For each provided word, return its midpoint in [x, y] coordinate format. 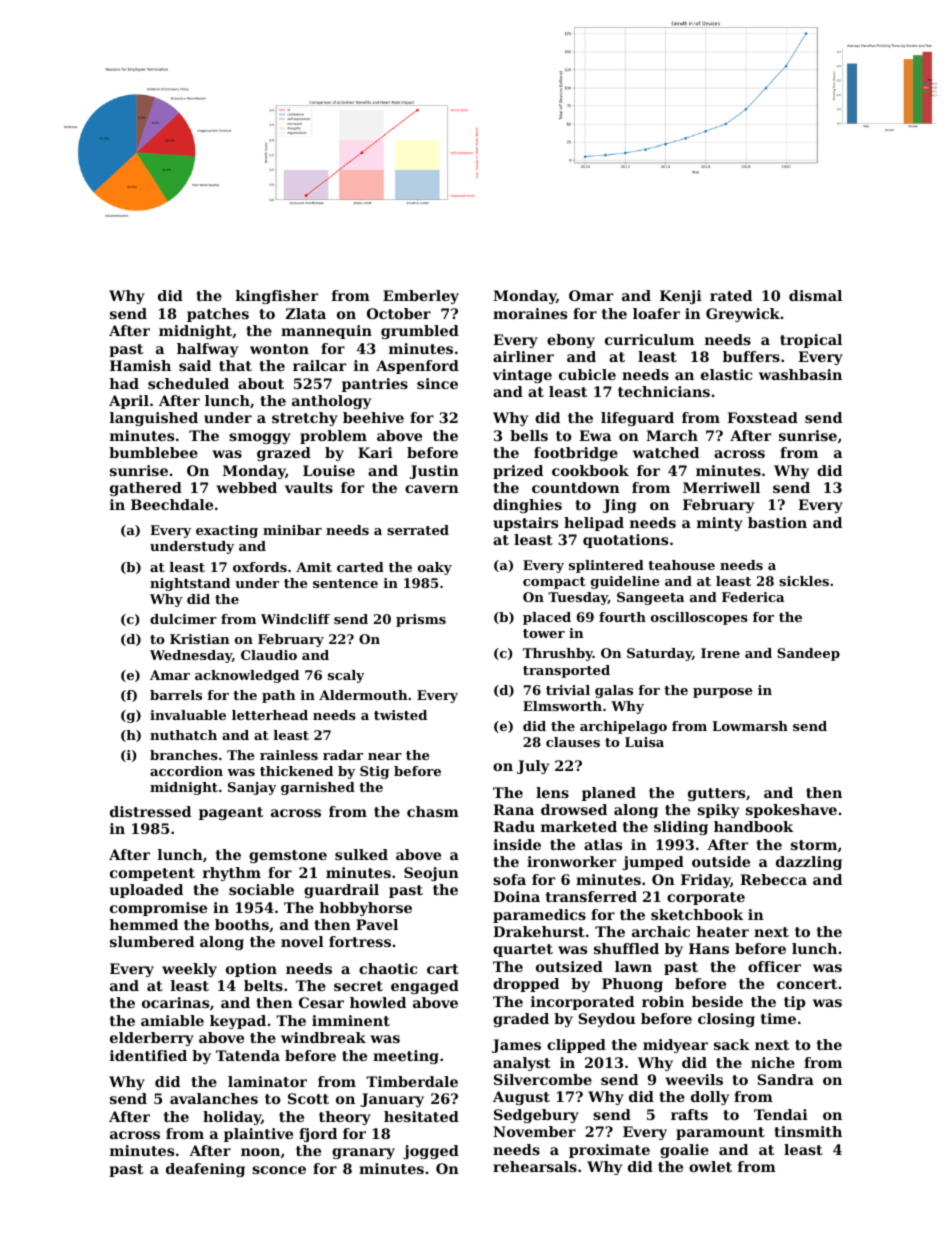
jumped [653, 863]
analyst [522, 1064]
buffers [751, 356]
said [195, 365]
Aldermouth [363, 695]
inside [517, 844]
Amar [170, 675]
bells [529, 435]
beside [717, 1001]
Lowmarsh [750, 726]
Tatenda [248, 1055]
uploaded [146, 891]
